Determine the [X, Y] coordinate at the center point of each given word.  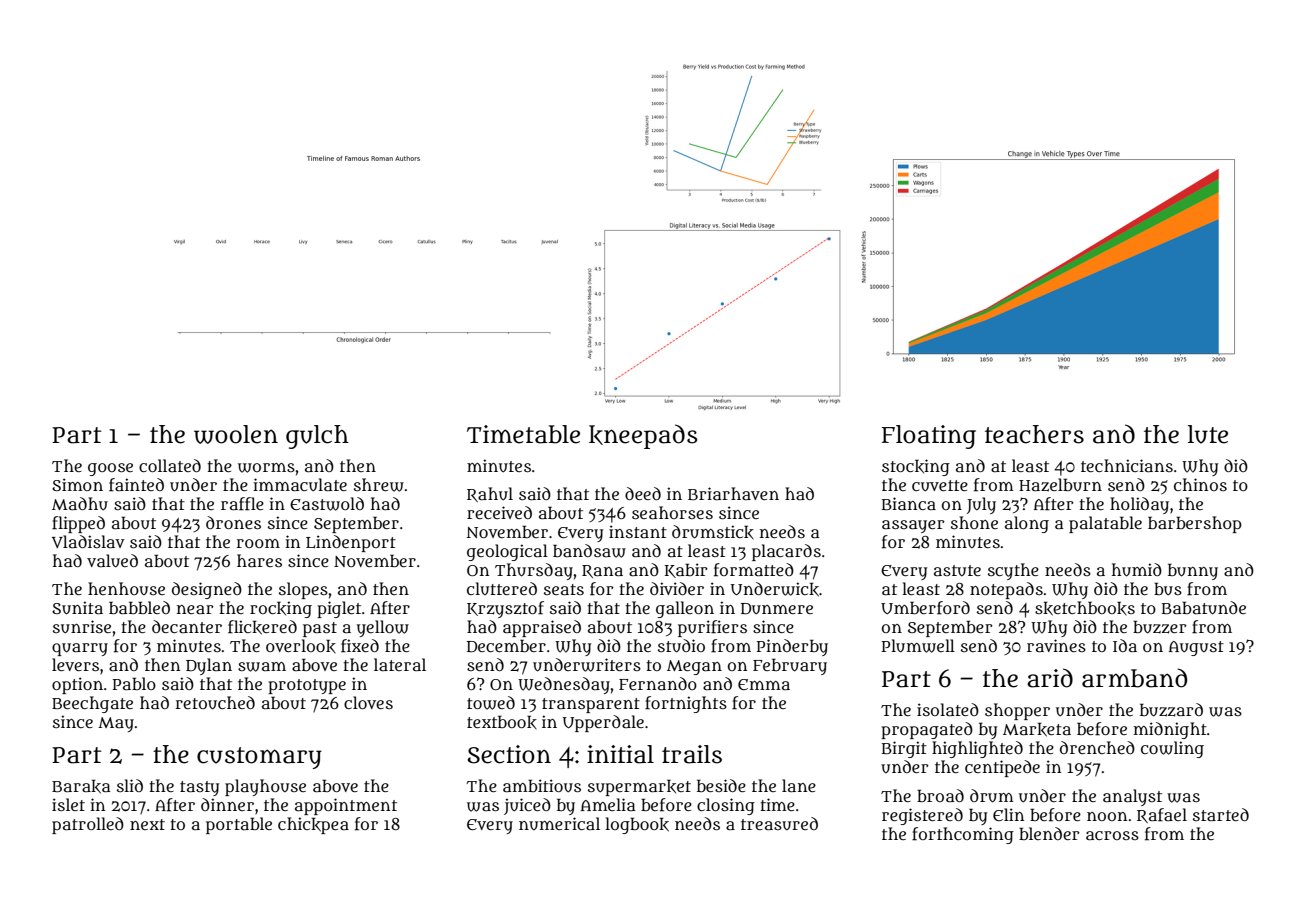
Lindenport [351, 543]
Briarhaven [733, 493]
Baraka [81, 786]
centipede [1002, 768]
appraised [542, 628]
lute [1208, 434]
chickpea [313, 825]
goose [110, 469]
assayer [913, 526]
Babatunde [1204, 608]
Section [509, 754]
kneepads [643, 436]
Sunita [77, 608]
